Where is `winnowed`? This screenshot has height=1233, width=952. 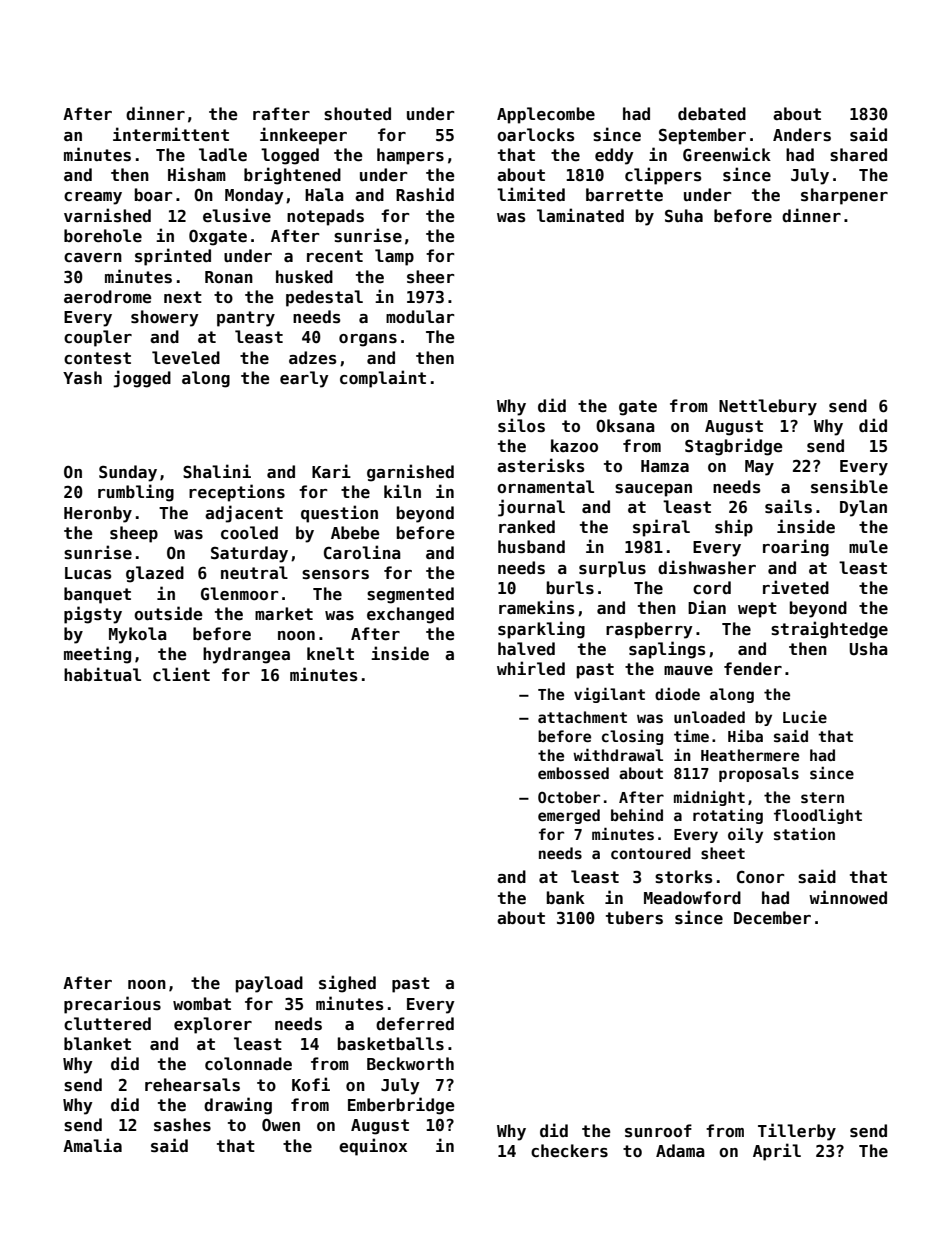 winnowed is located at coordinates (848, 897).
